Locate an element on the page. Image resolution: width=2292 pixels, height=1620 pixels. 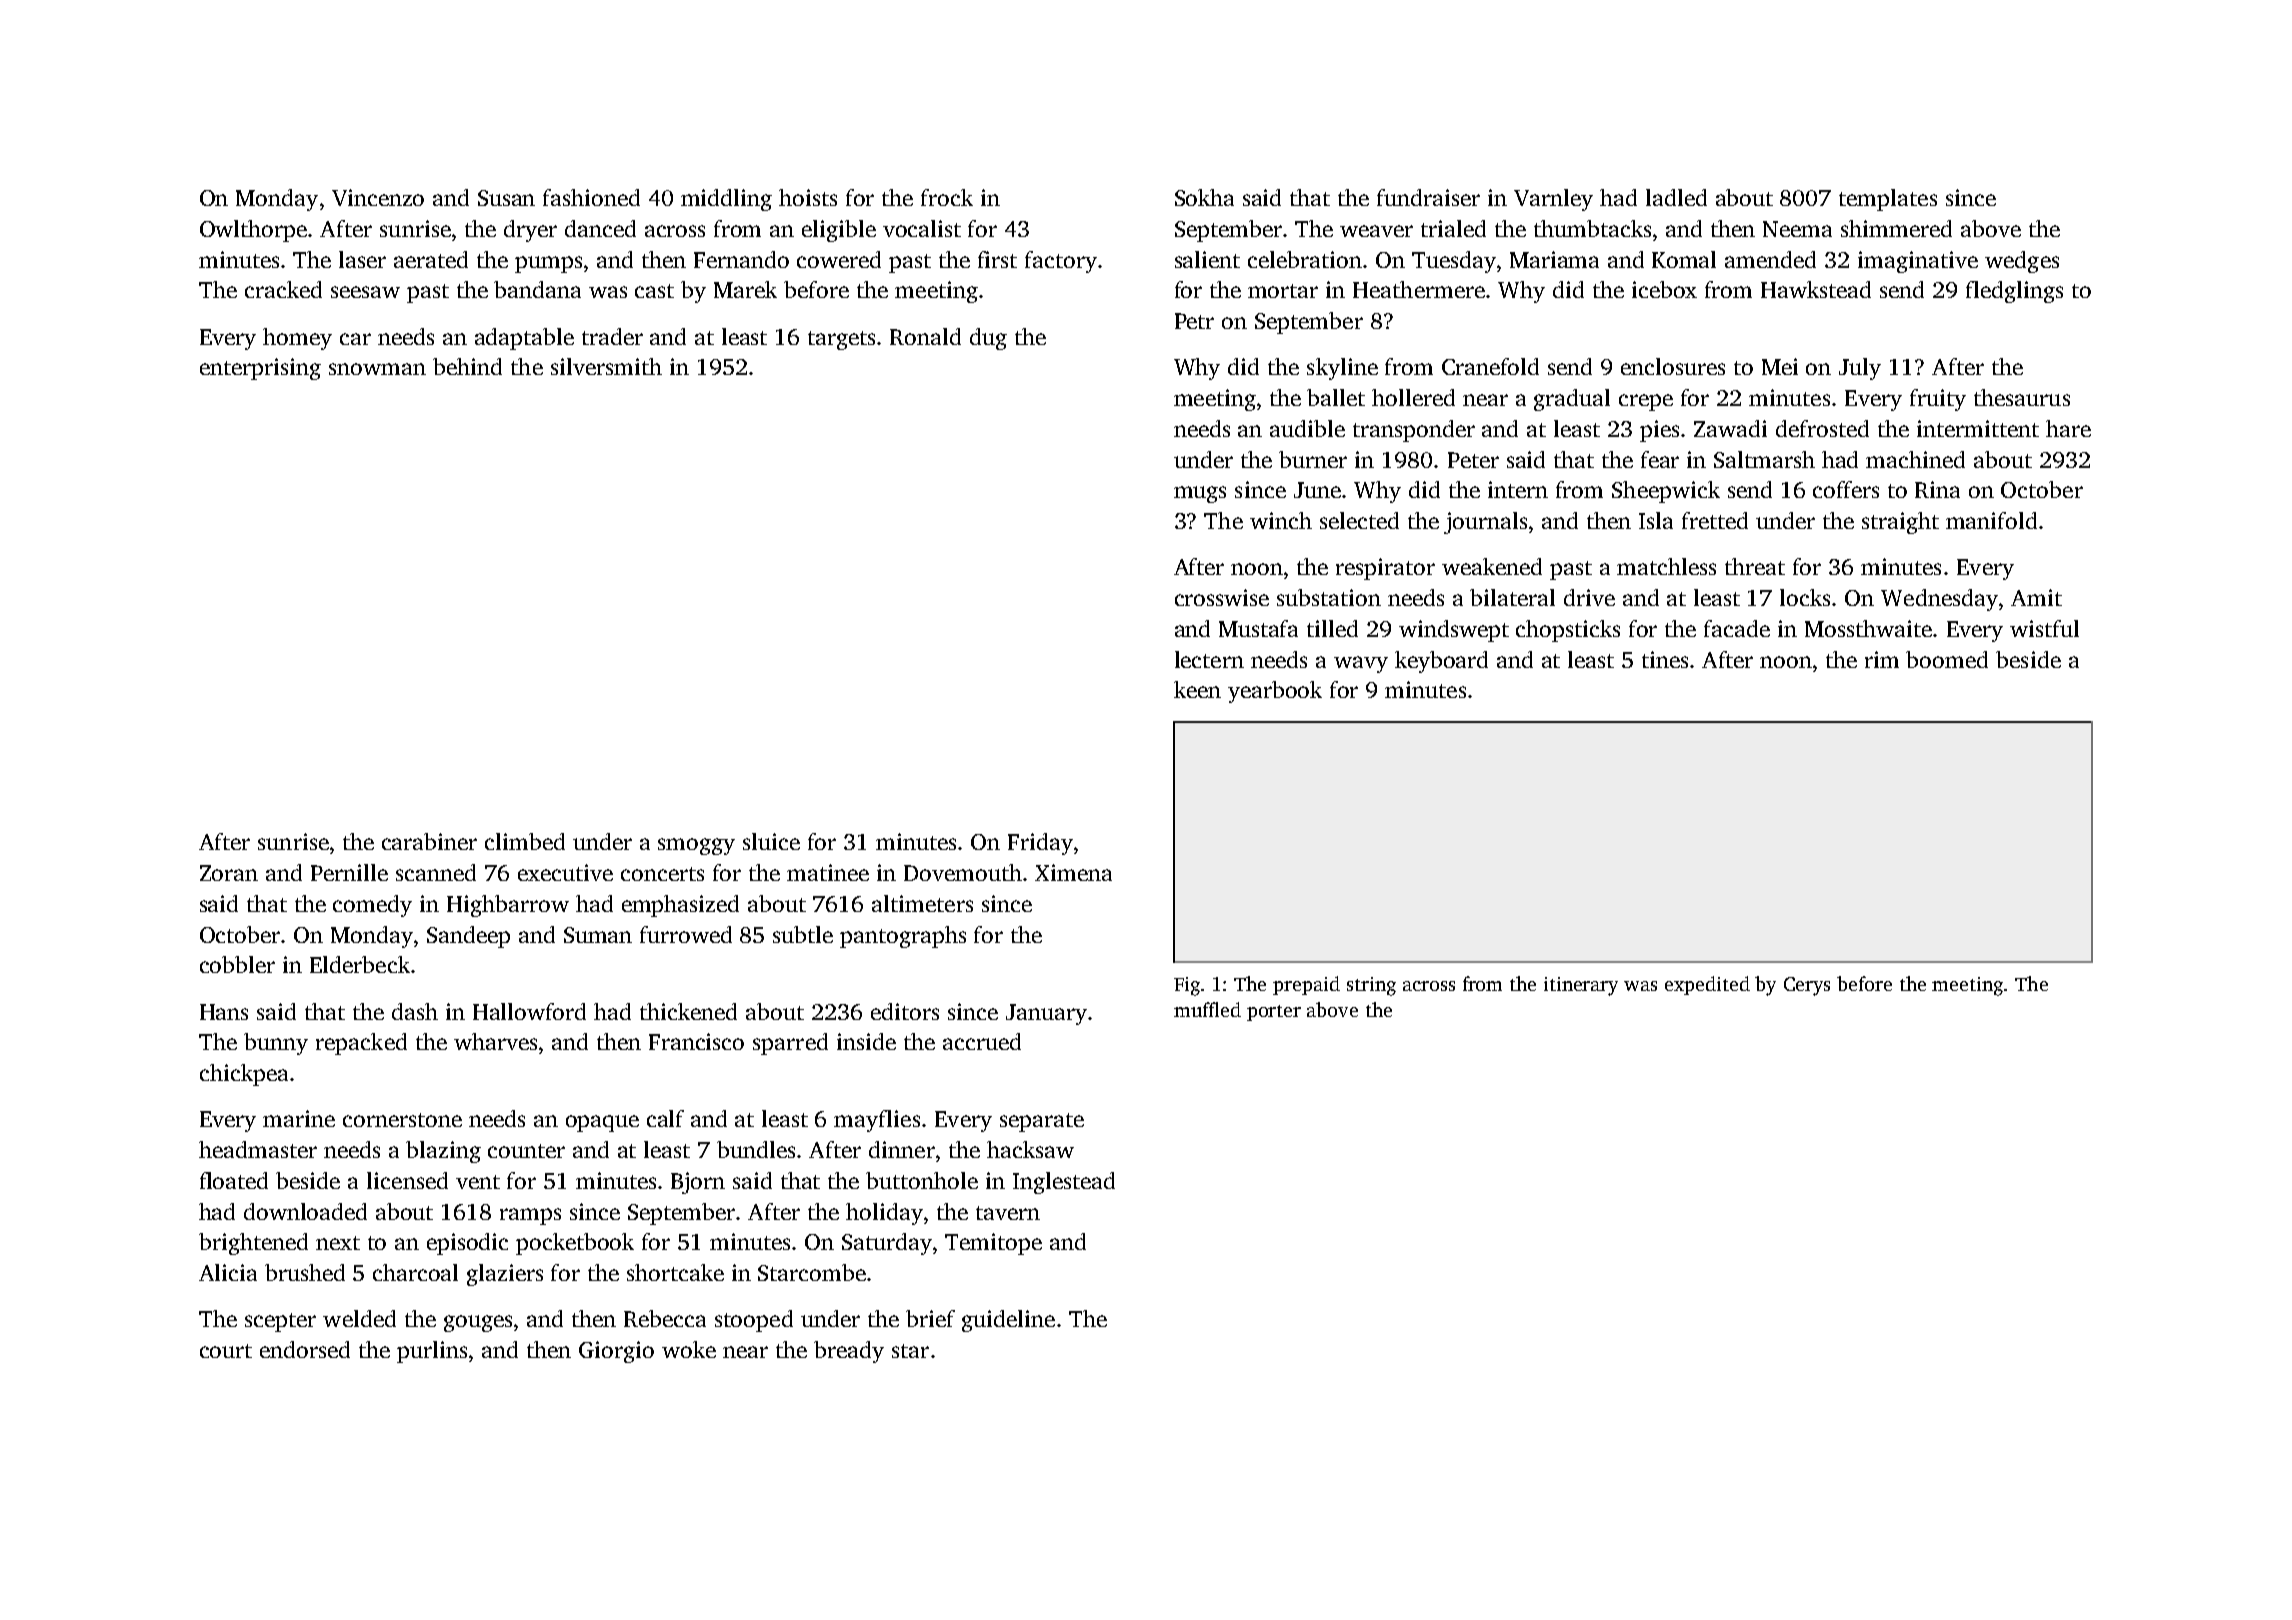
guideline is located at coordinates (1008, 1321).
